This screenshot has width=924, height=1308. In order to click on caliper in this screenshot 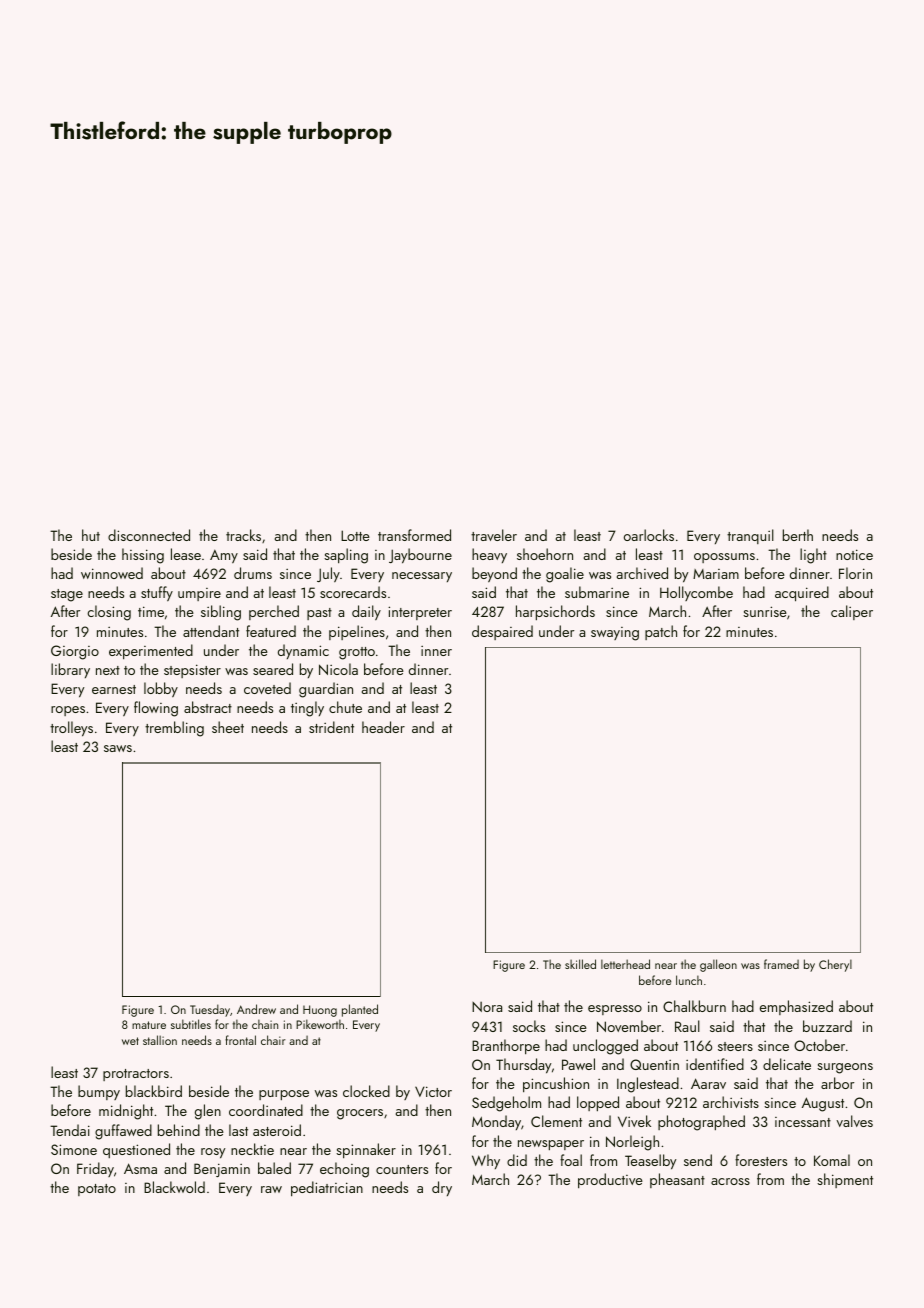, I will do `click(852, 612)`.
